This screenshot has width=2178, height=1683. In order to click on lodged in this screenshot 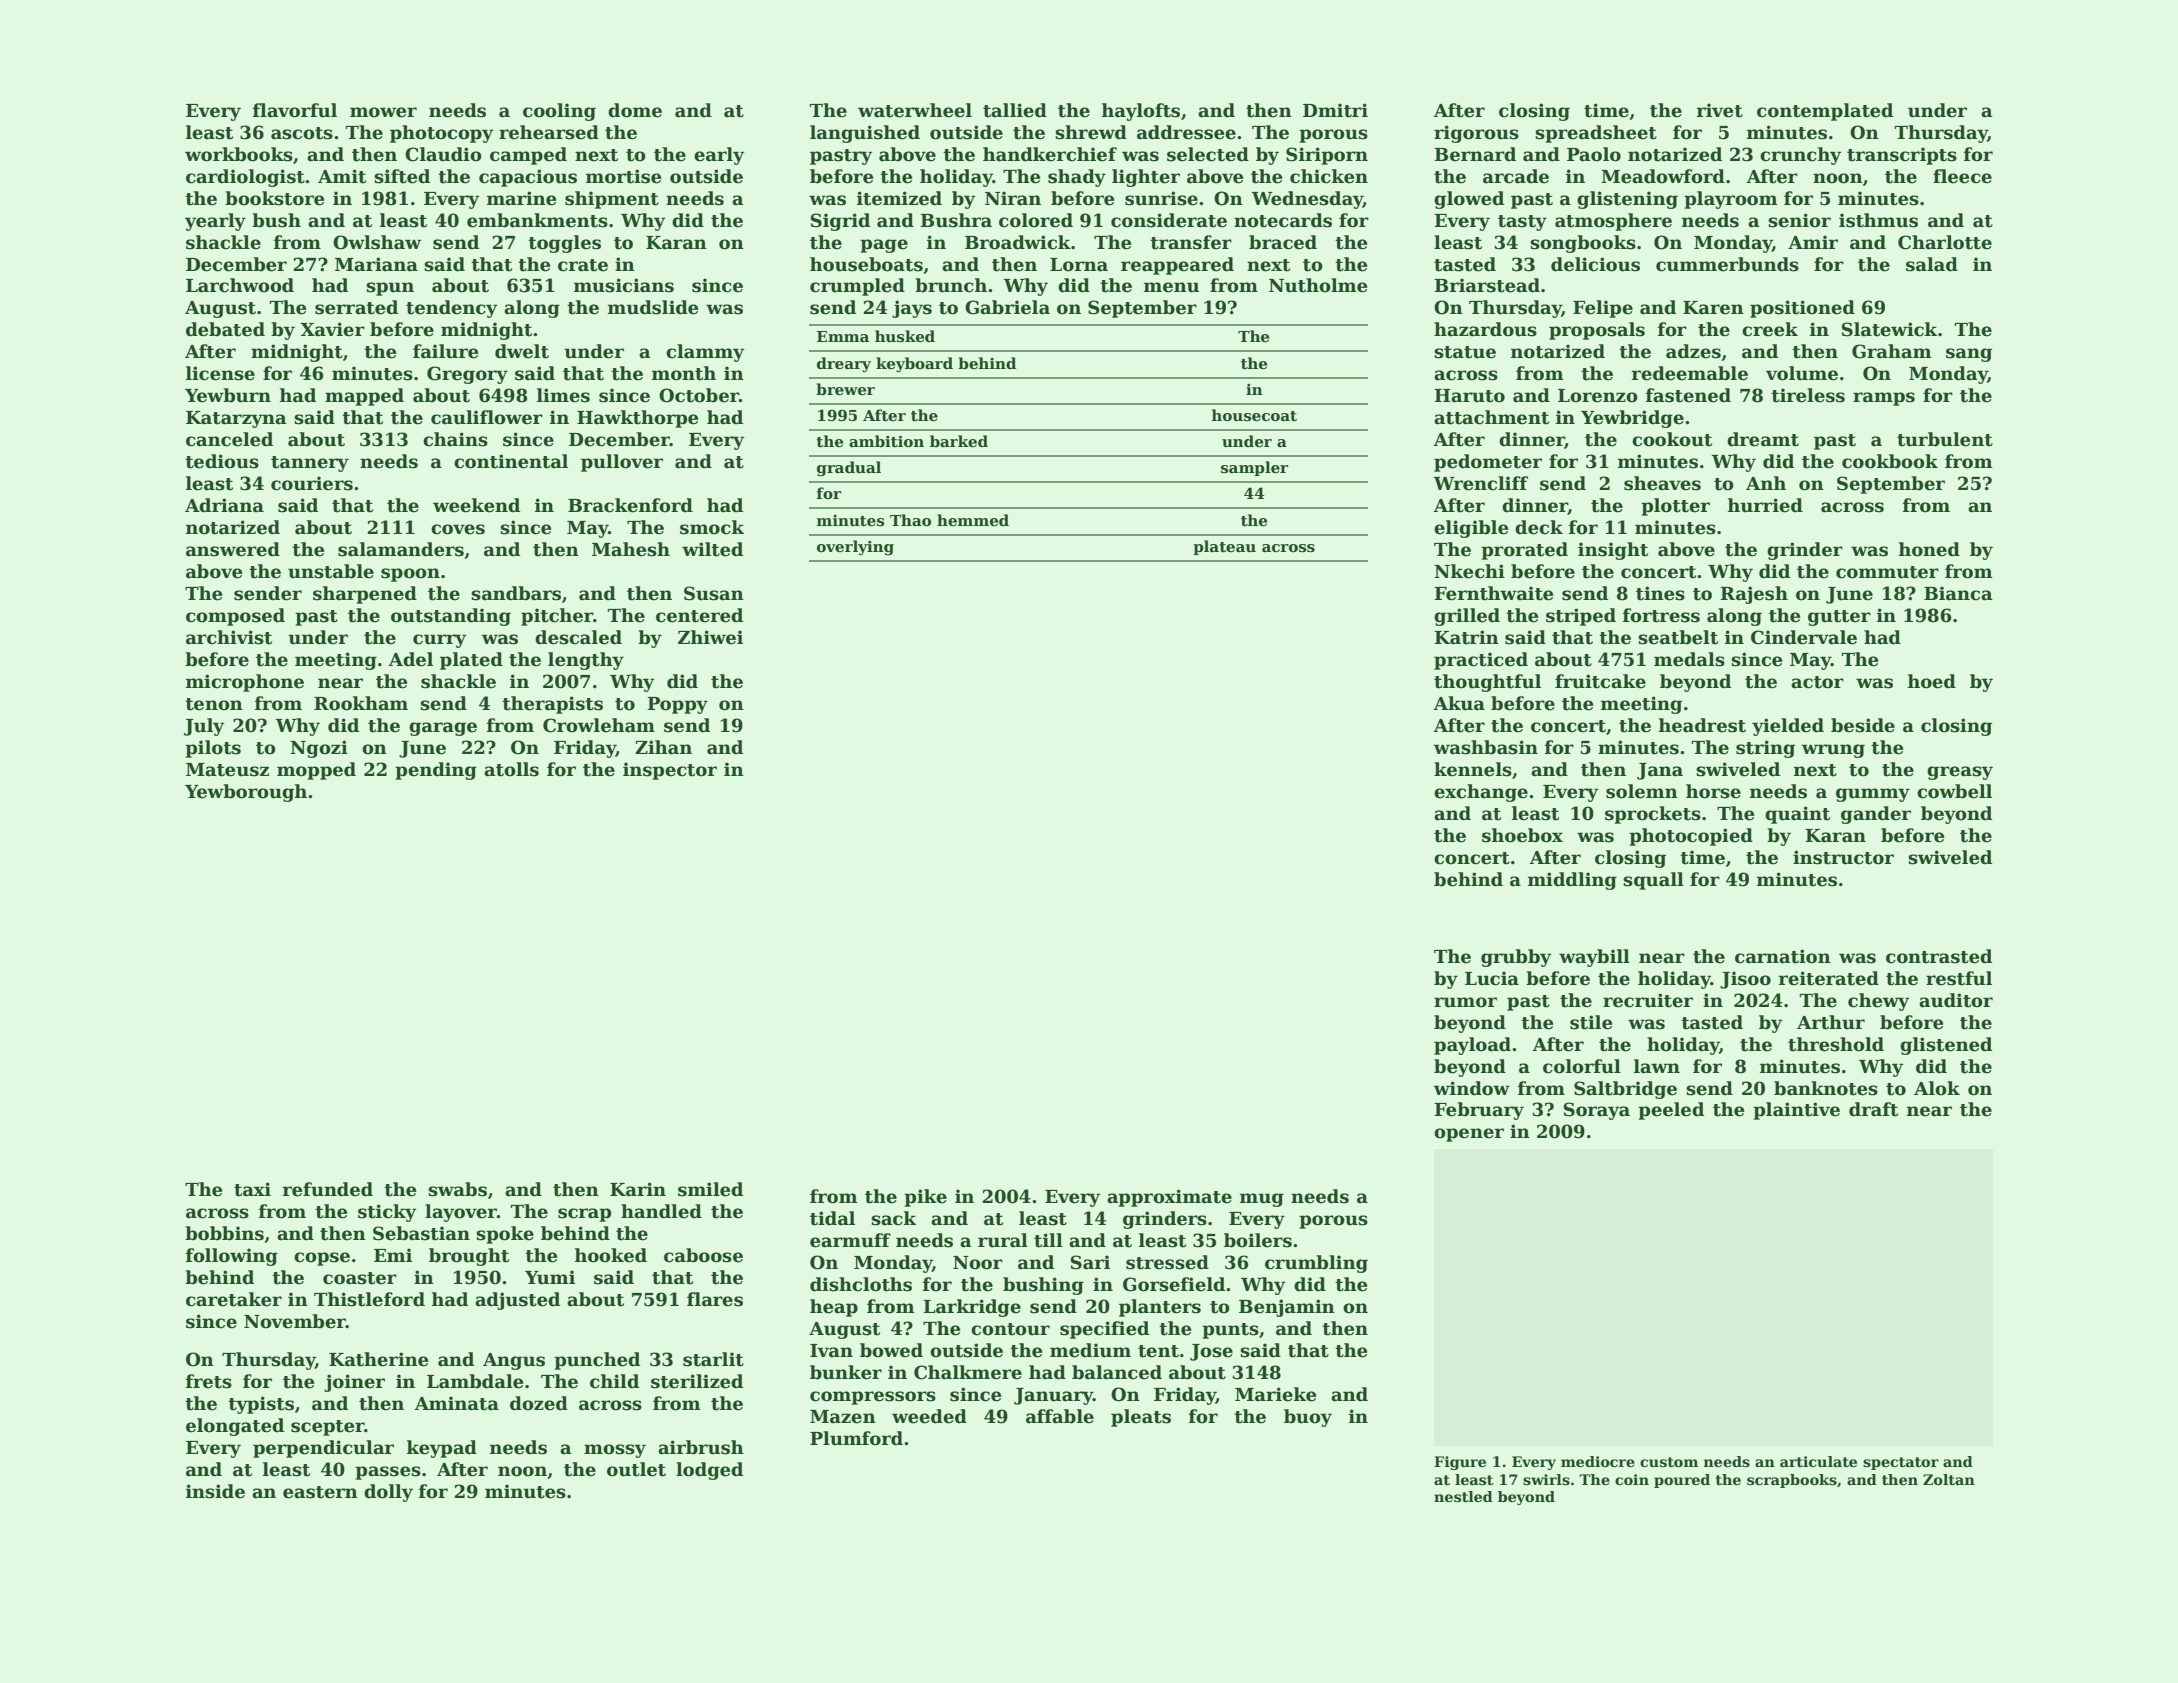, I will do `click(709, 1471)`.
